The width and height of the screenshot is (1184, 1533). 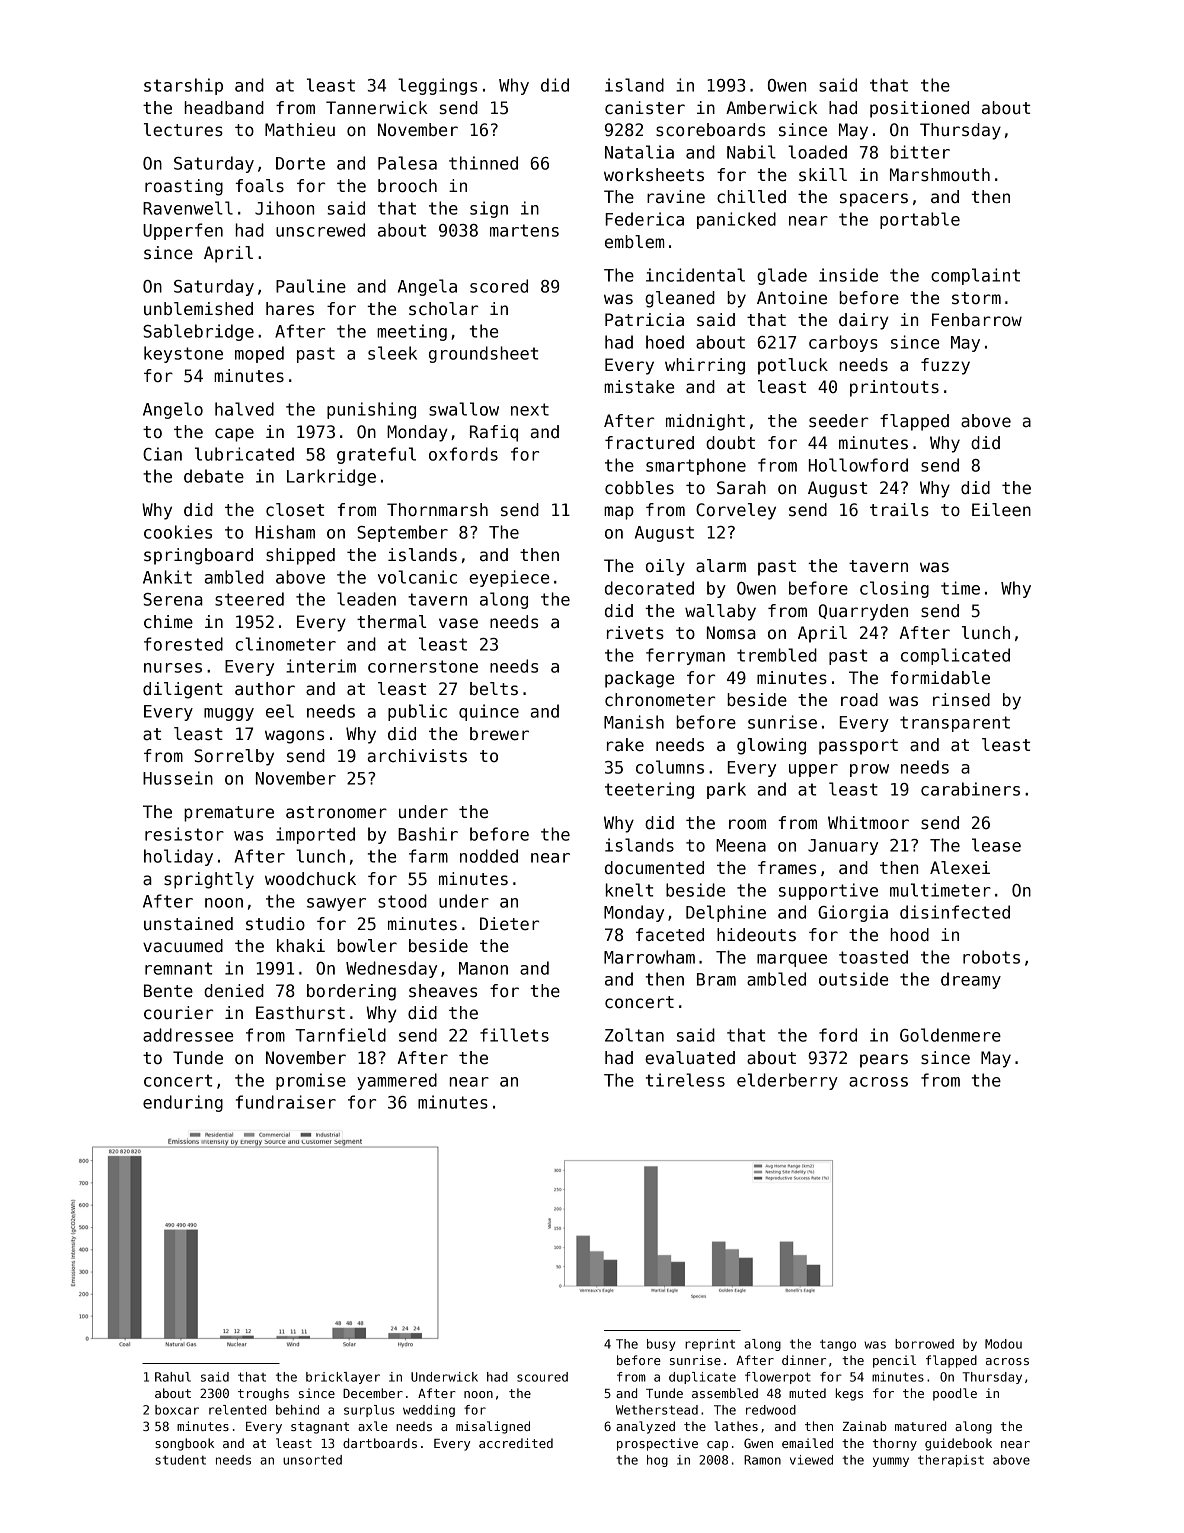 I want to click on dreamy, so click(x=971, y=980).
